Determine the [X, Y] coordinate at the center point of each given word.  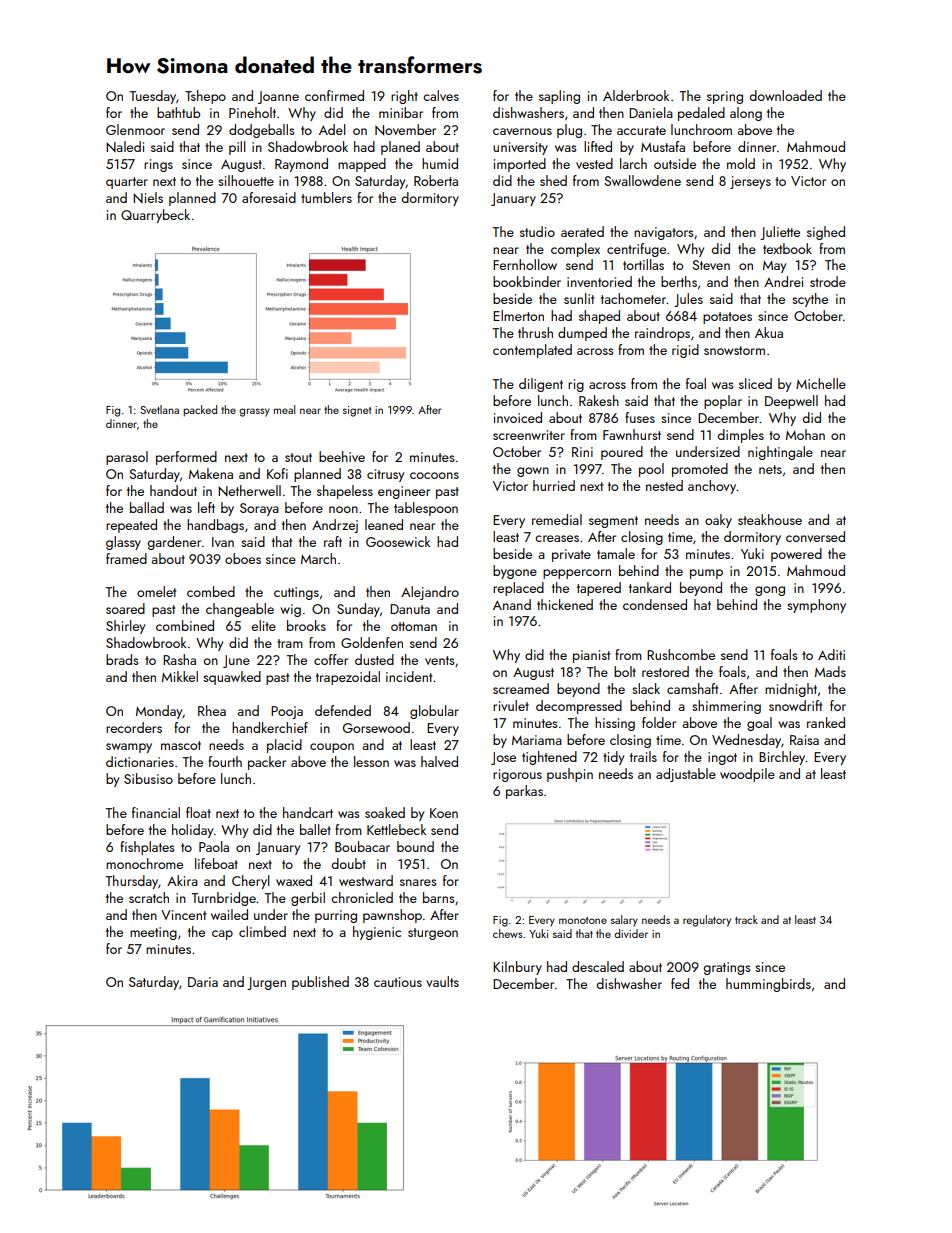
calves [441, 95]
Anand [512, 604]
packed [200, 411]
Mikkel [180, 676]
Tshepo [205, 97]
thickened [565, 604]
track [746, 919]
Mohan [805, 434]
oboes [243, 558]
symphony [816, 606]
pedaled [701, 114]
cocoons [434, 475]
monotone [583, 920]
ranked [826, 722]
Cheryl [251, 882]
